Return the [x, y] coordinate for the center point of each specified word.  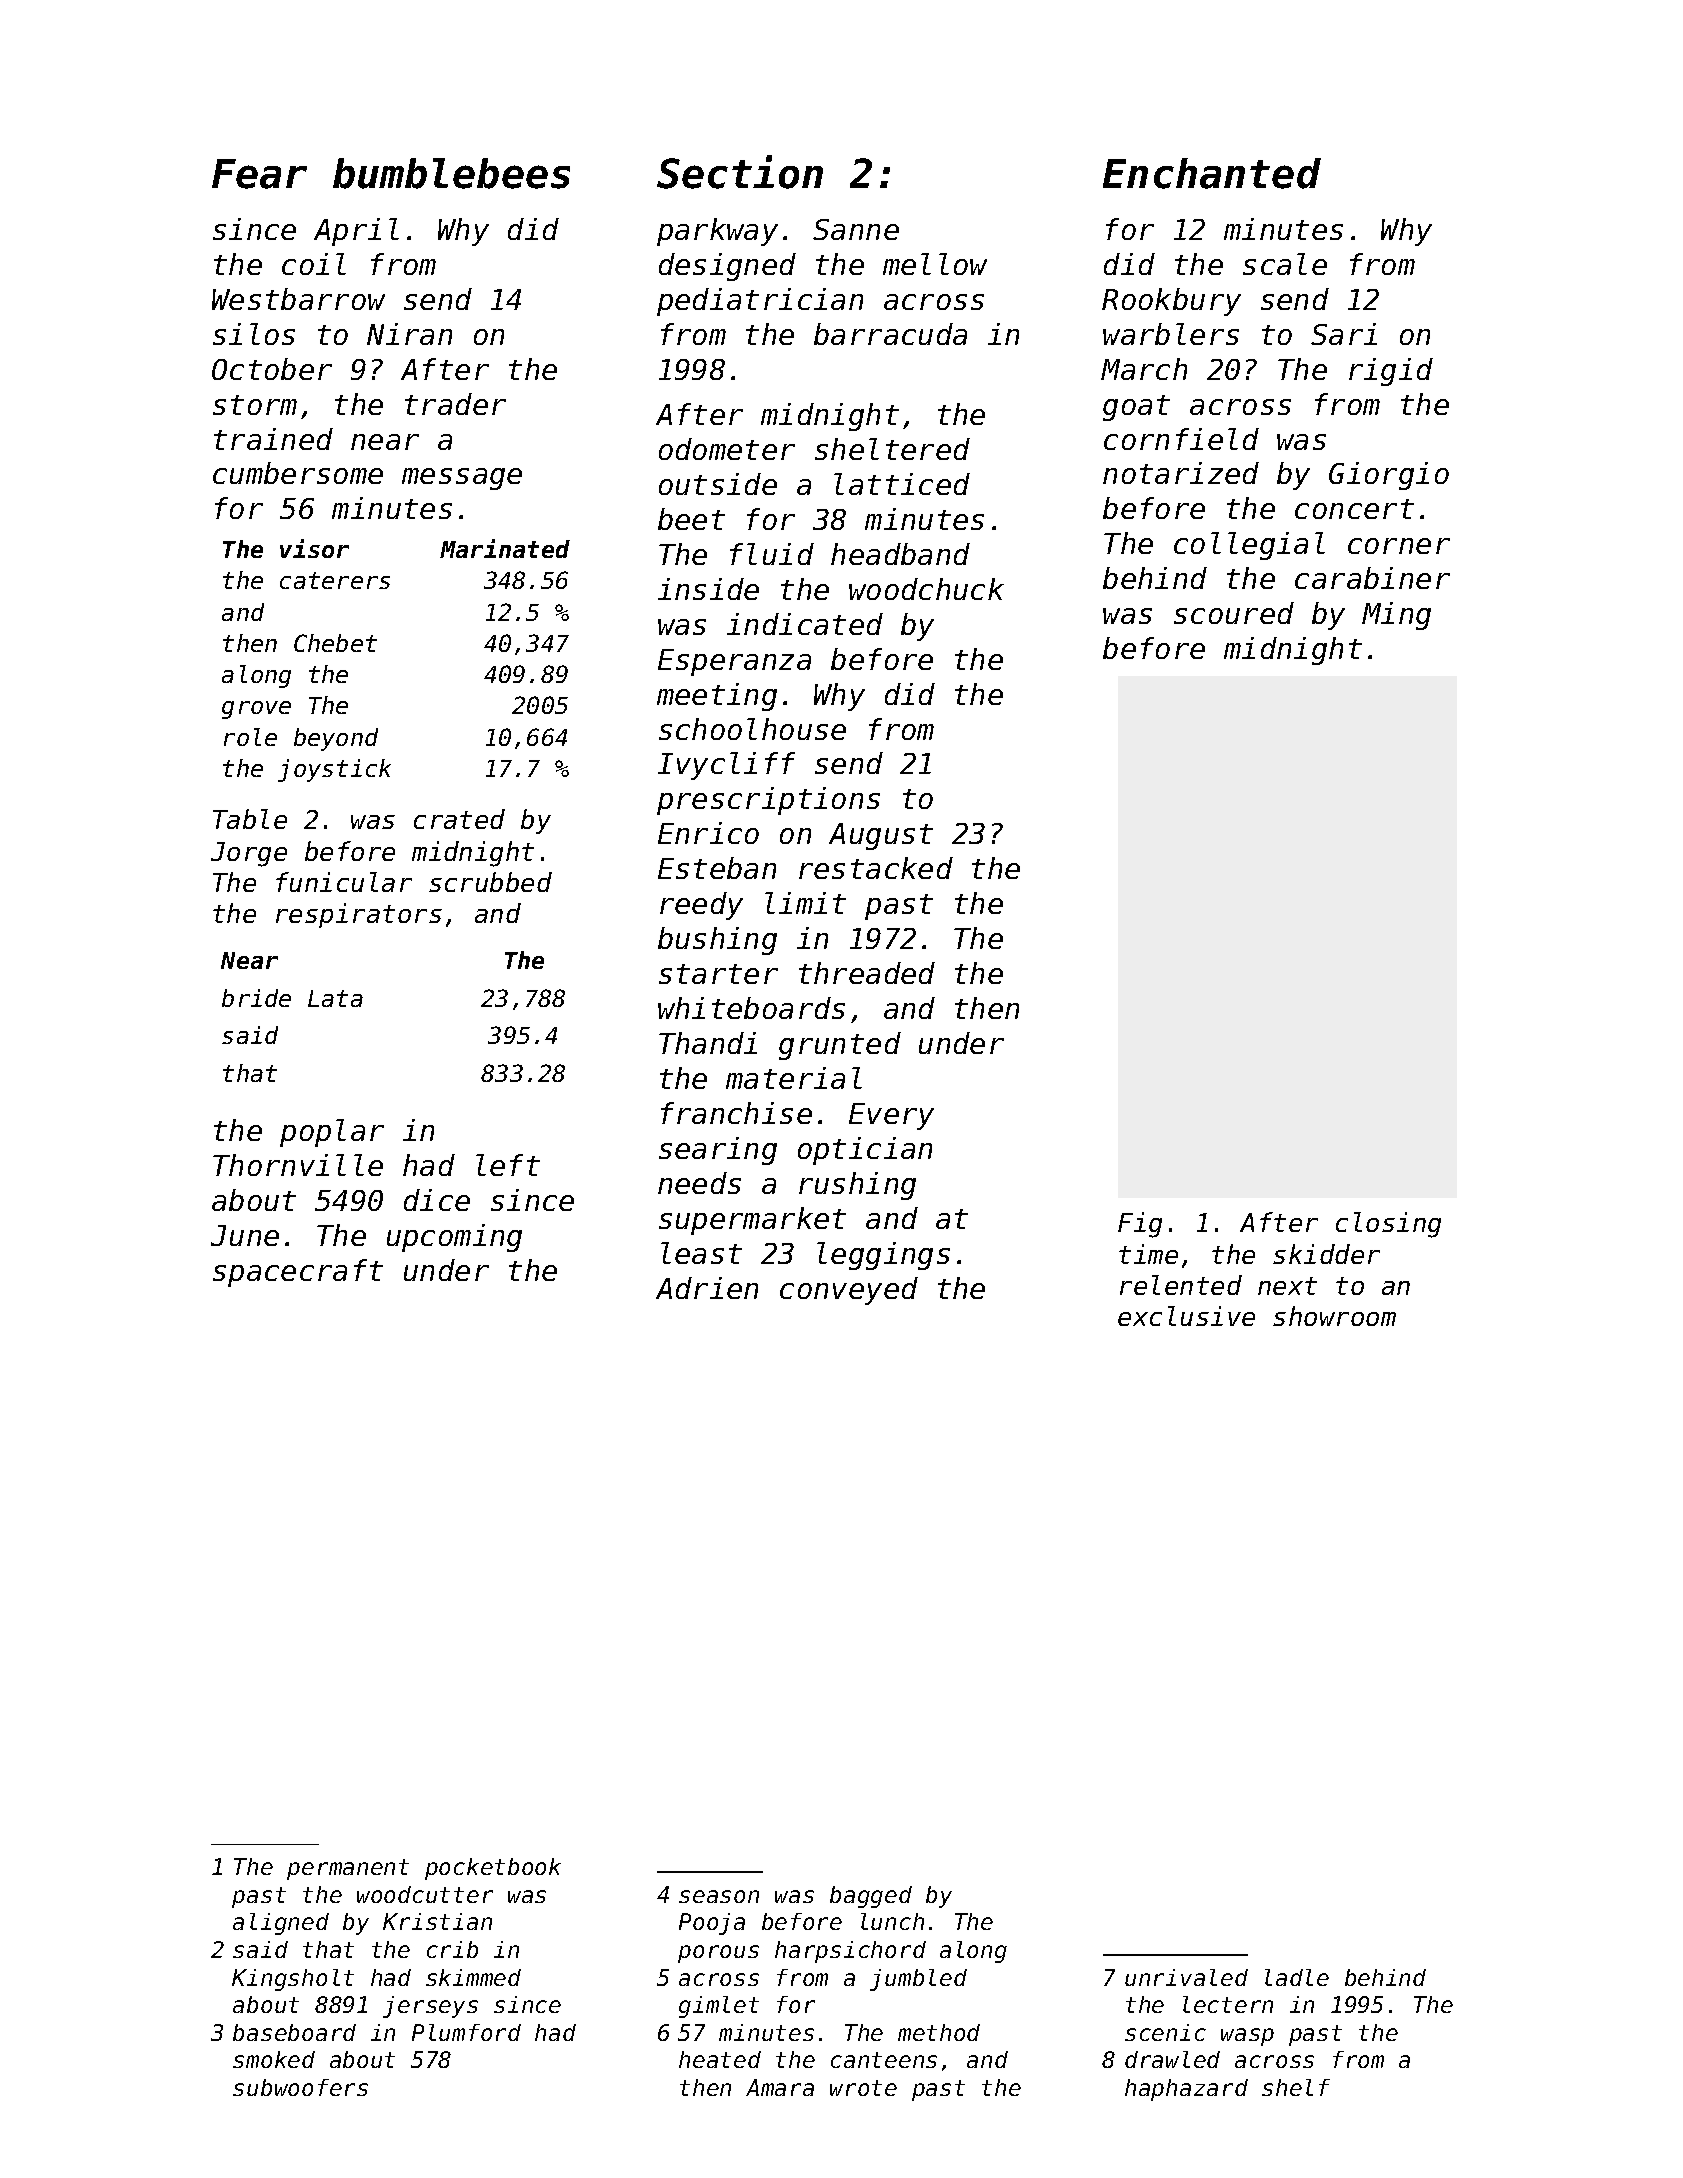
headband [900, 554]
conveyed [849, 1291]
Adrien [707, 1288]
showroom [1334, 1316]
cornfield [1181, 439]
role [250, 737]
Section [740, 172]
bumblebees [451, 173]
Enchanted [1212, 173]
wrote [863, 2088]
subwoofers [300, 2087]
